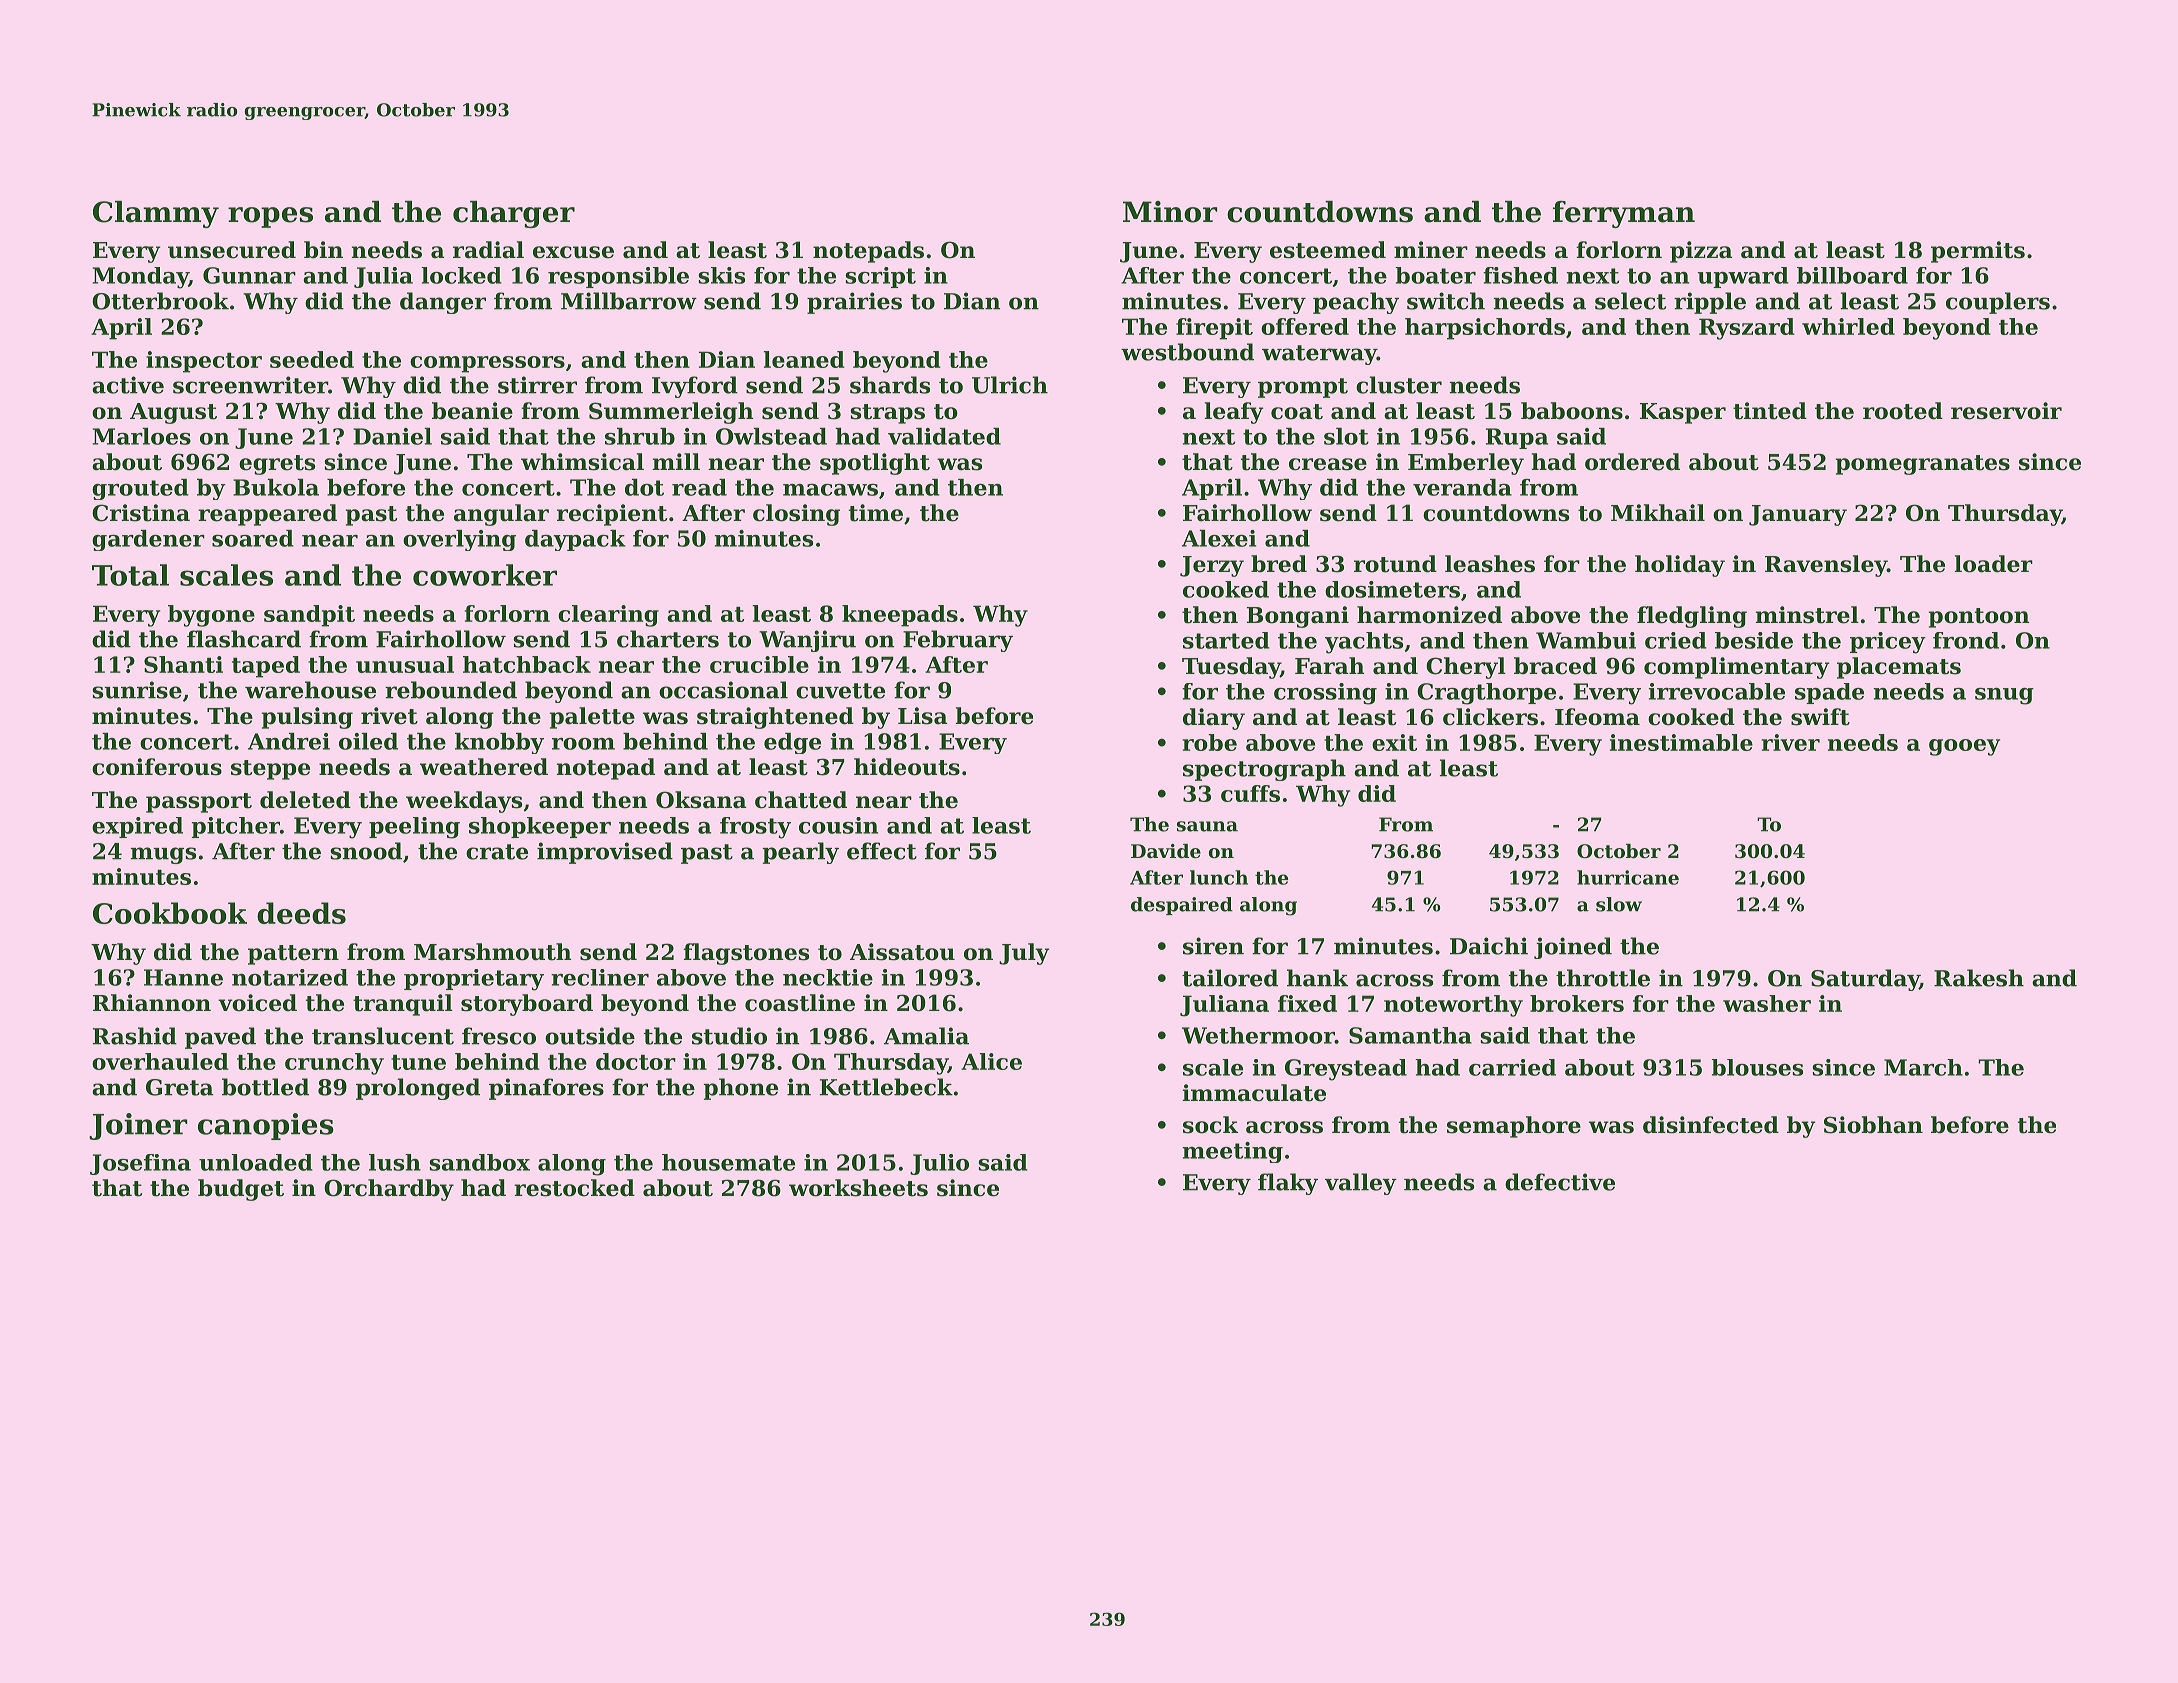 Image resolution: width=2178 pixels, height=1683 pixels. What do you see at coordinates (250, 385) in the document?
I see `screenwriter` at bounding box center [250, 385].
